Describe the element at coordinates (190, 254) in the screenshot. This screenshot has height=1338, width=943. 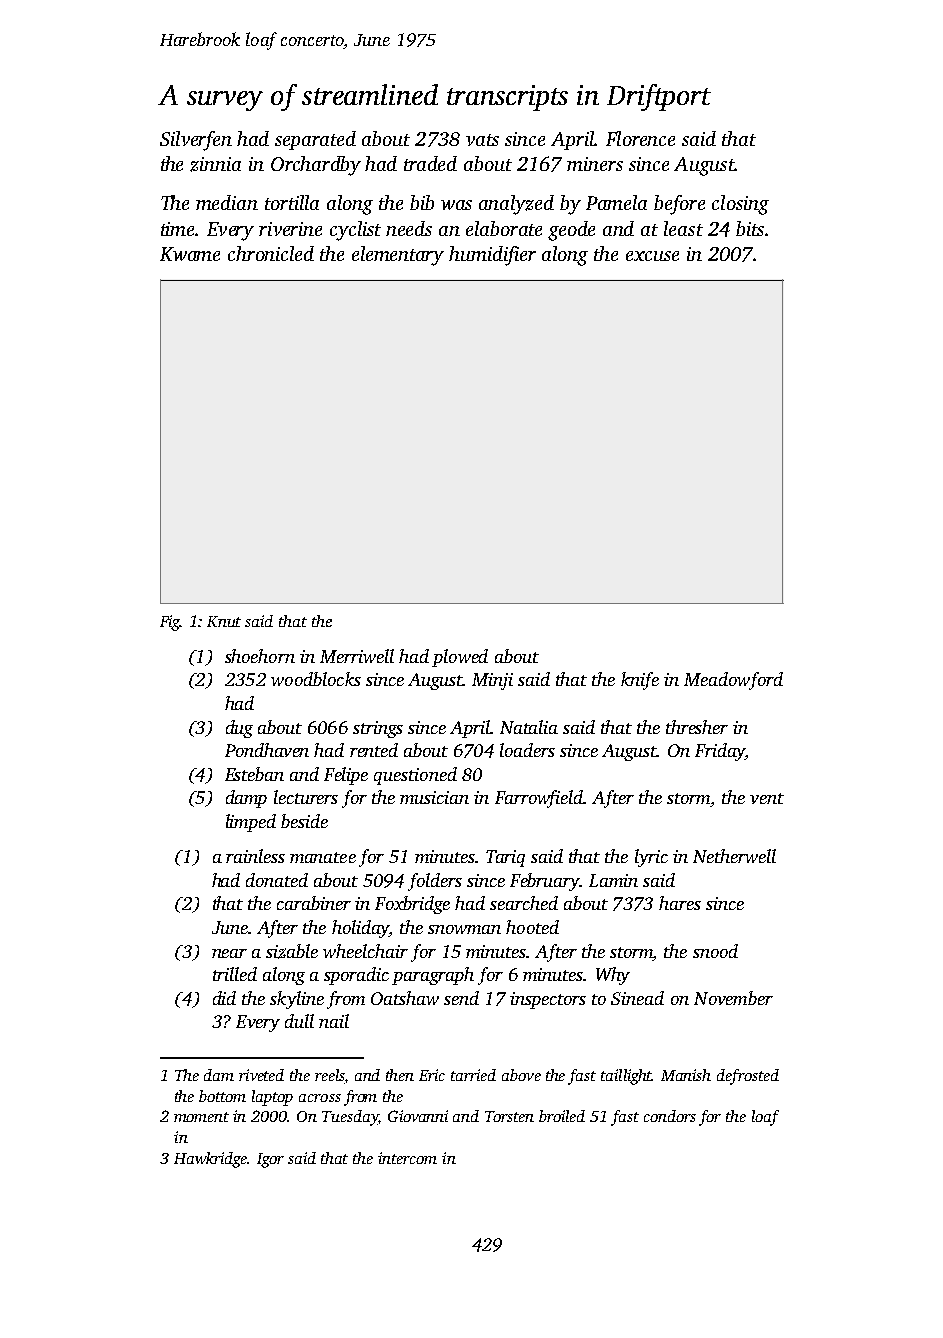
I see `Kwame` at that location.
